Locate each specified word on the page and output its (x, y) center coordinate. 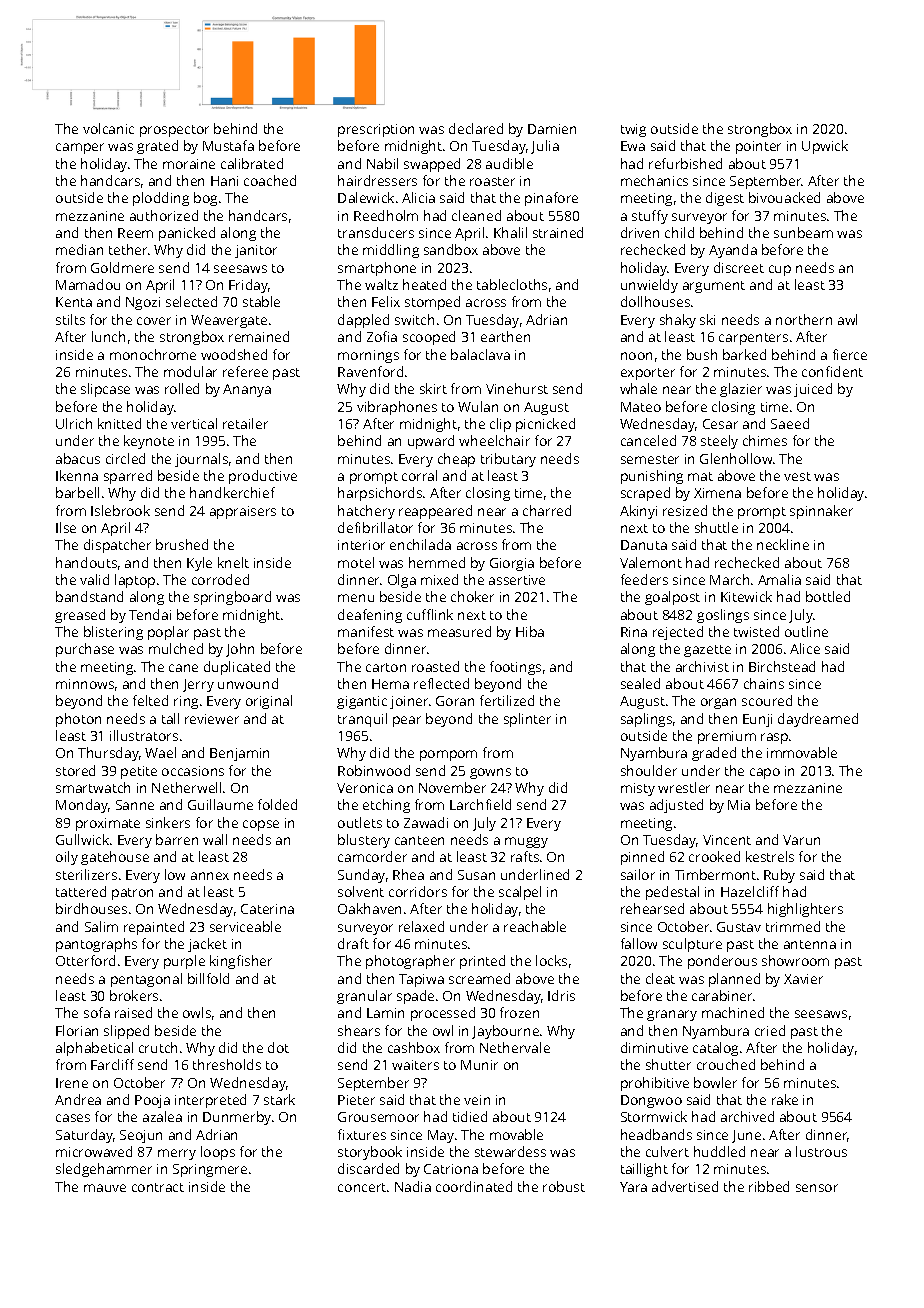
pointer (758, 147)
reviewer (212, 719)
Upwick (825, 147)
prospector (174, 131)
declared (476, 128)
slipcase (105, 390)
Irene (72, 1083)
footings (515, 668)
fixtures (362, 1134)
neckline (783, 544)
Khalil (510, 232)
